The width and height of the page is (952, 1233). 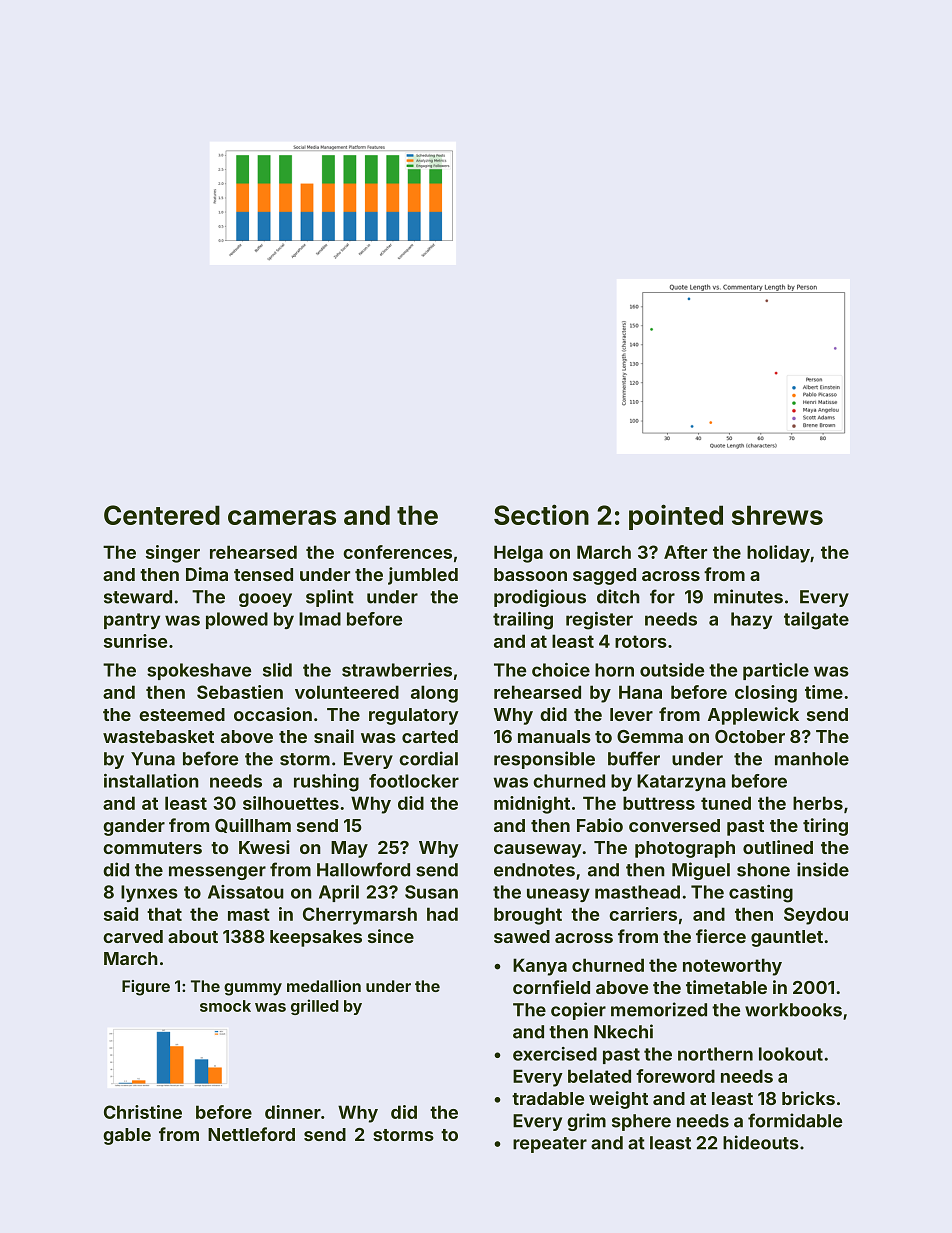 I want to click on Centered, so click(x=162, y=515).
